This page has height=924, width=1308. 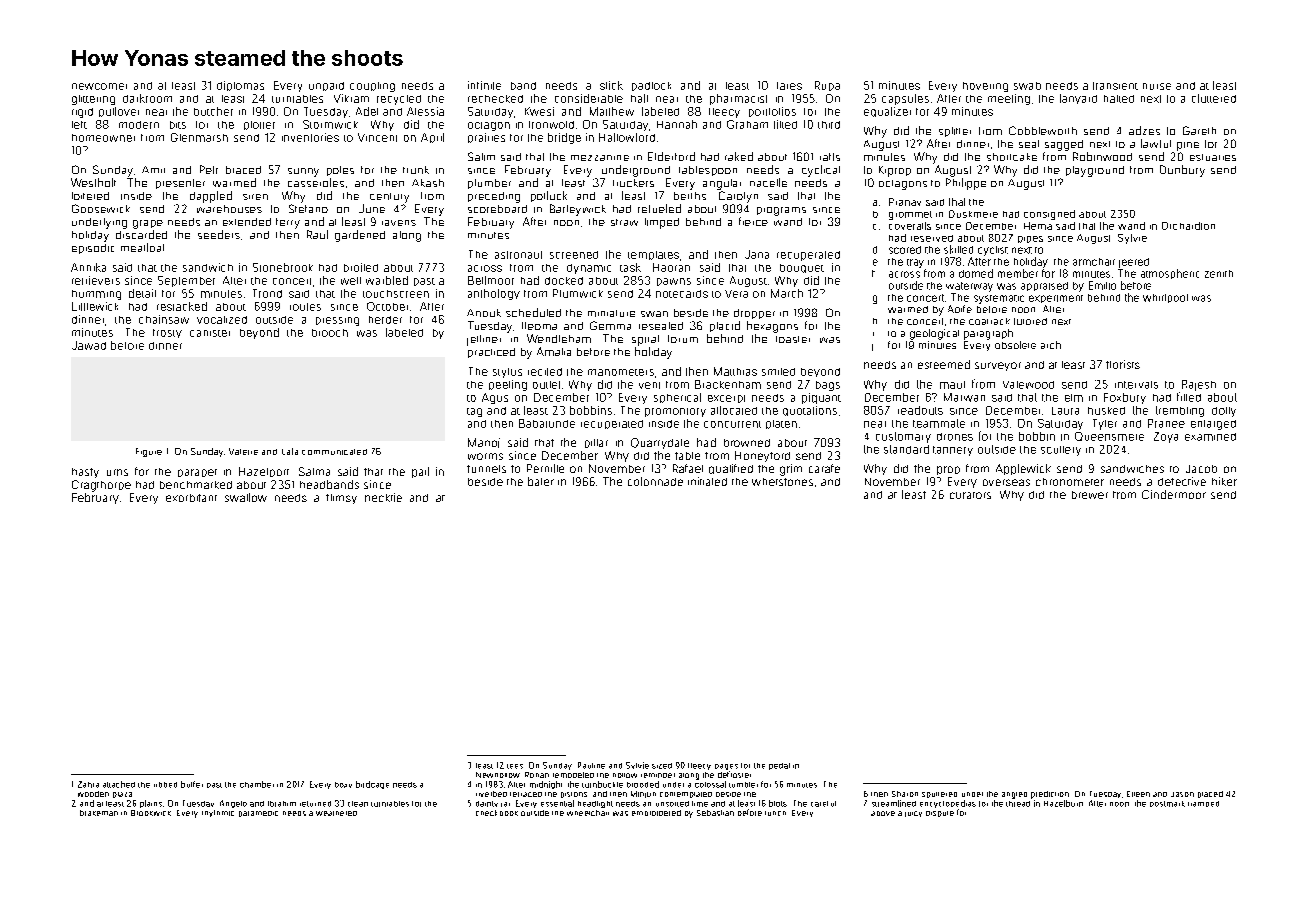 I want to click on initialed, so click(x=707, y=481).
